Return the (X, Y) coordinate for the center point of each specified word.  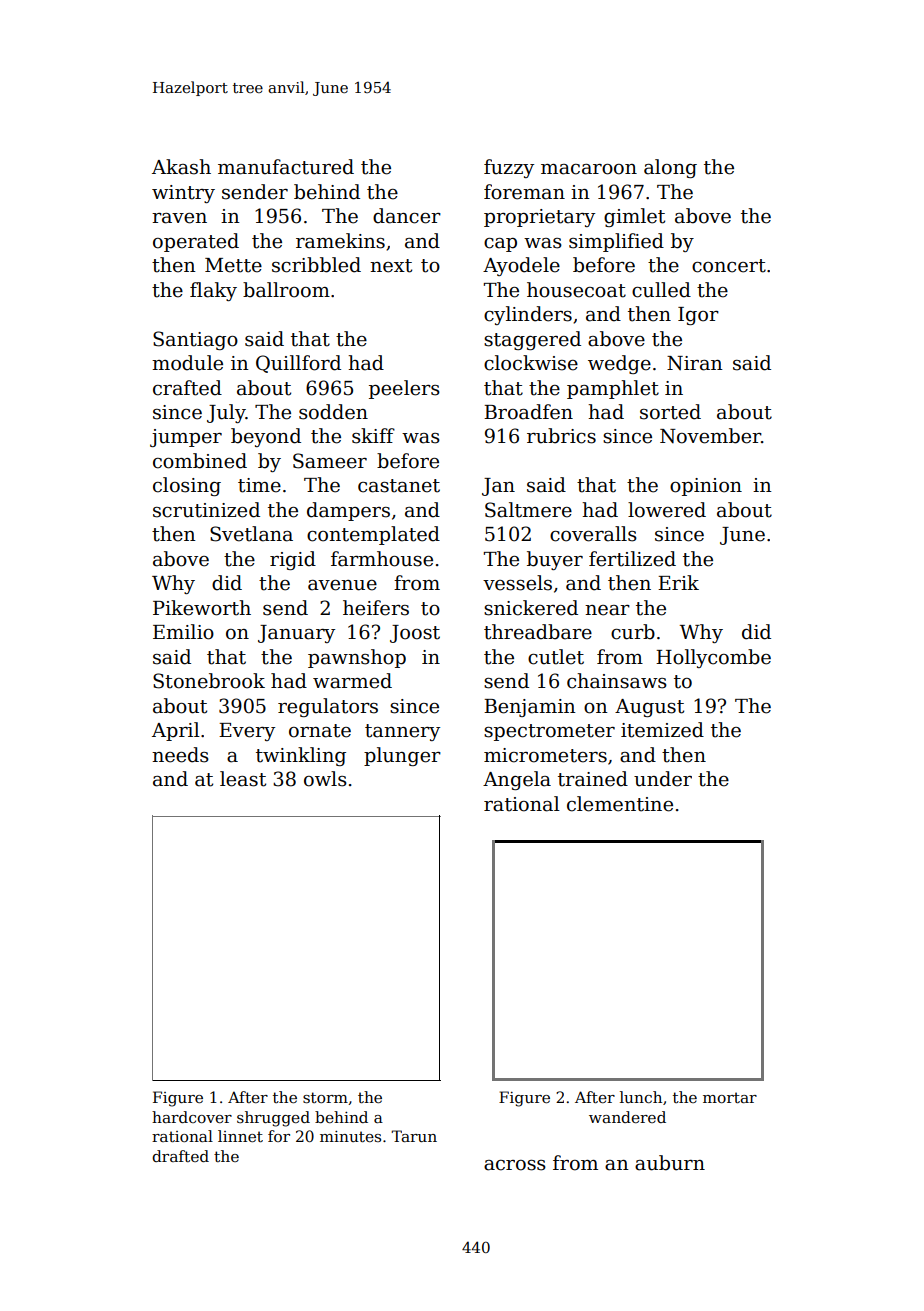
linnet (240, 1136)
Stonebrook (209, 681)
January (296, 634)
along (670, 168)
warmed (352, 681)
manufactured (286, 167)
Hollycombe (713, 658)
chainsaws (617, 681)
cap (500, 245)
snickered (531, 608)
